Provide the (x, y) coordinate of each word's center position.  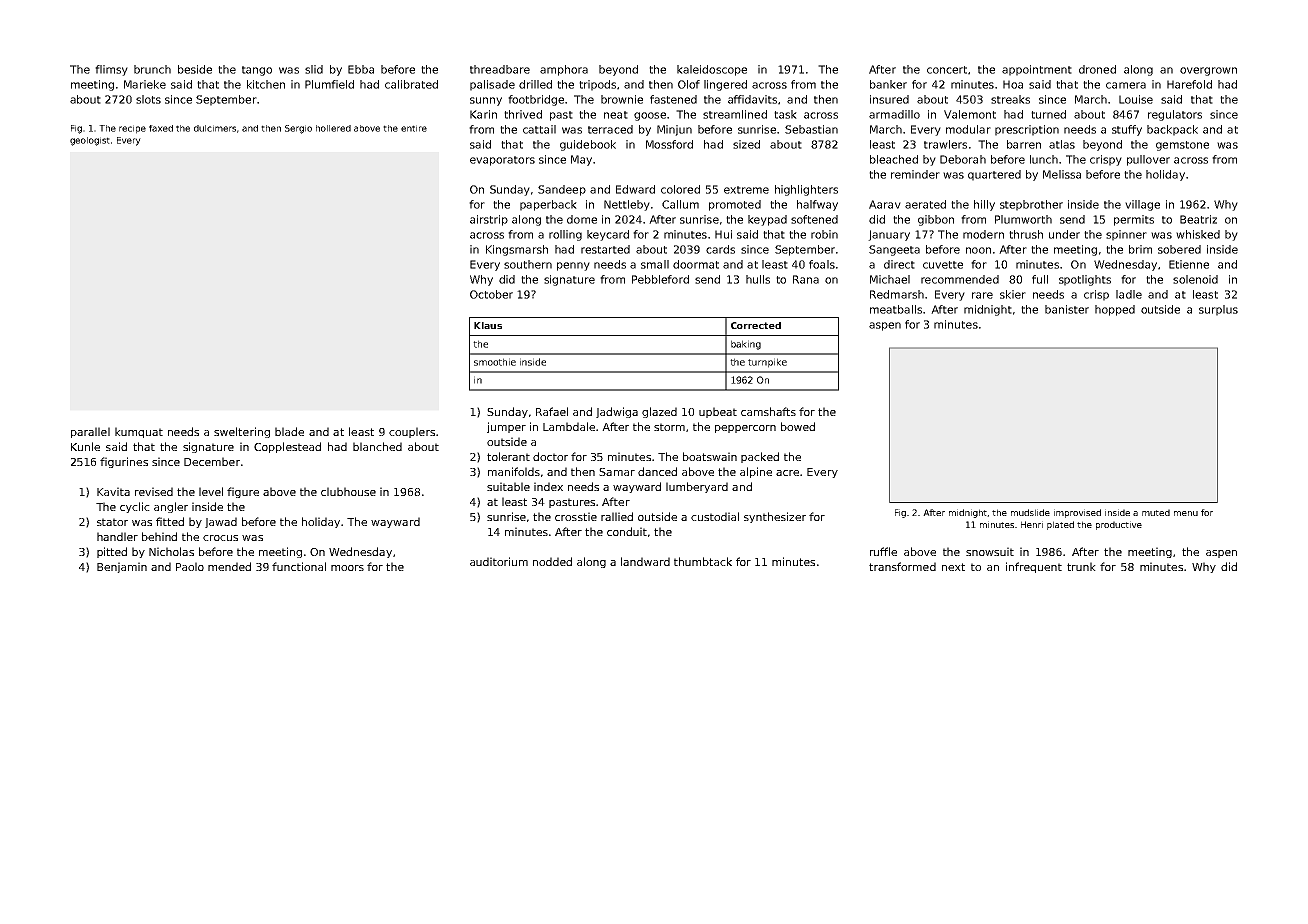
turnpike (767, 363)
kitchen (266, 84)
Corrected (756, 325)
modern (983, 234)
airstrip (489, 220)
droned (1097, 69)
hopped (1115, 310)
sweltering (242, 432)
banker (888, 84)
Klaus (488, 325)
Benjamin (122, 567)
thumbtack (703, 561)
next (953, 567)
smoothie (495, 362)
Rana (806, 279)
